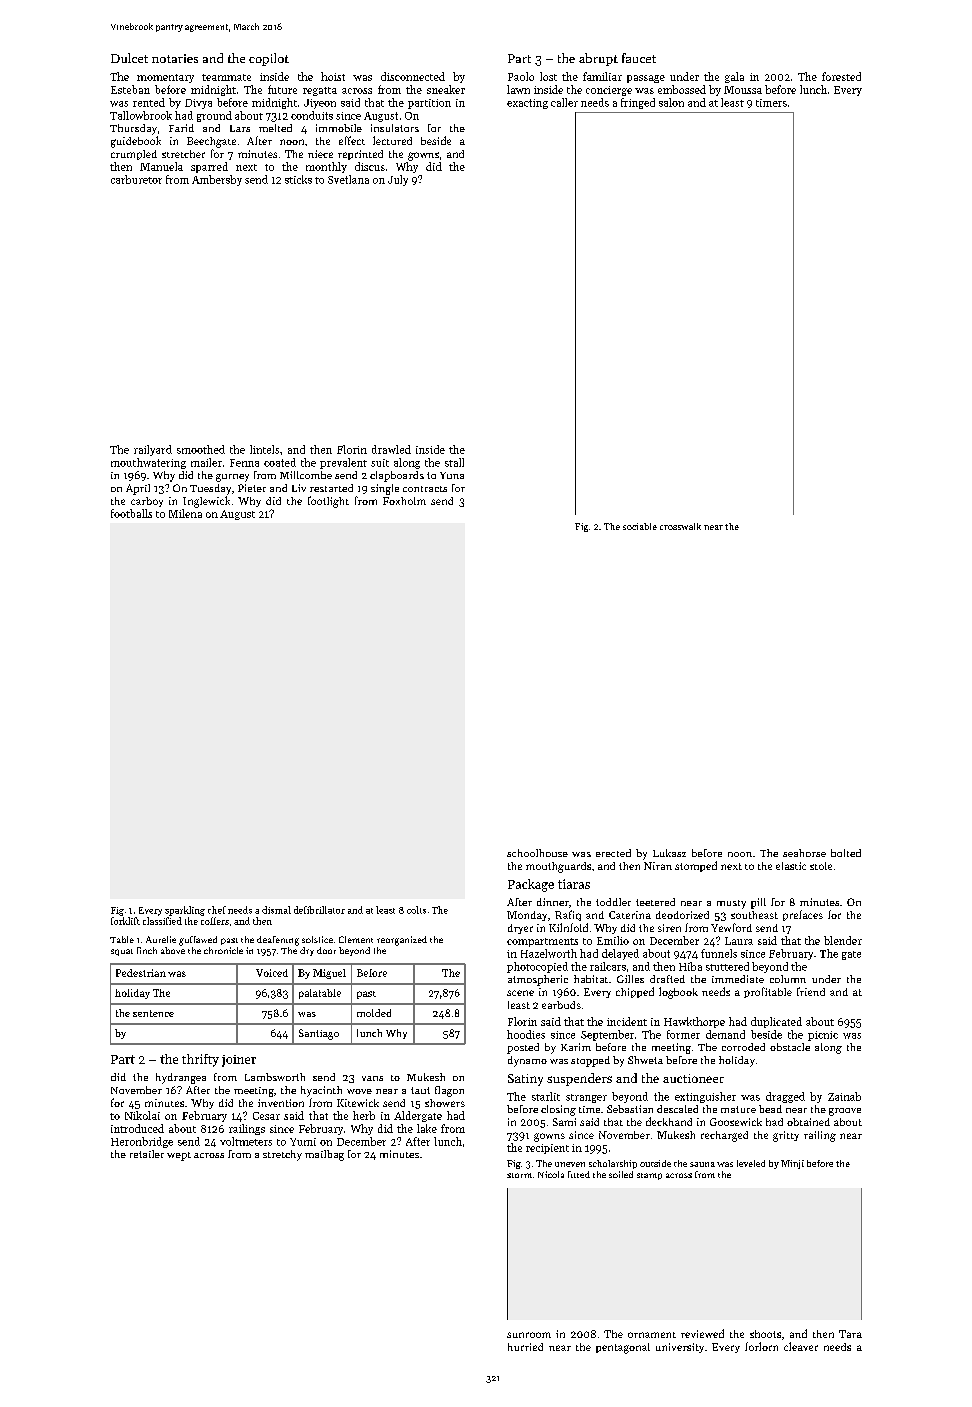  What do you see at coordinates (179, 1156) in the image?
I see `wept` at bounding box center [179, 1156].
